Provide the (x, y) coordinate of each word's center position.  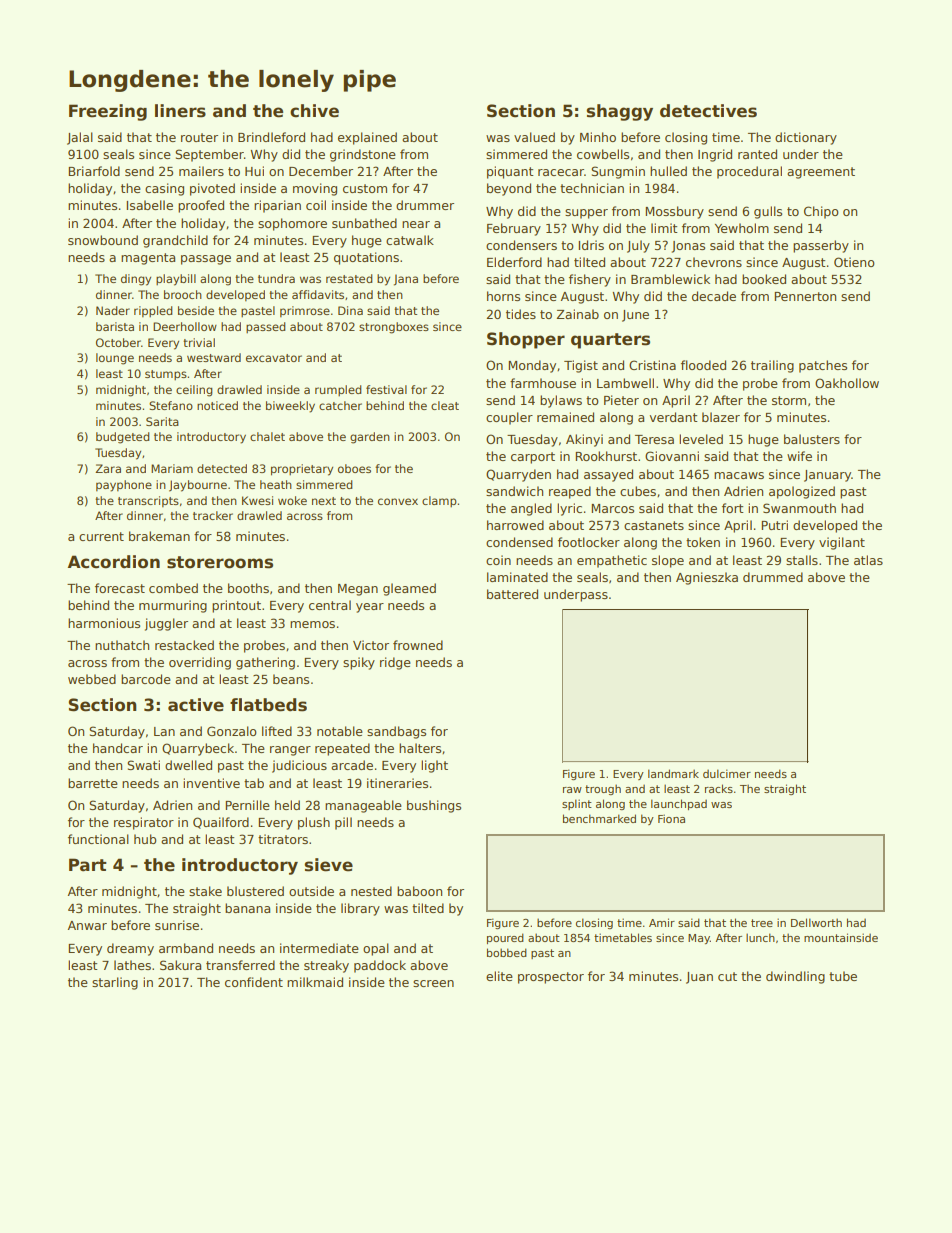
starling (115, 983)
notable (340, 731)
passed (266, 327)
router (199, 137)
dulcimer (727, 773)
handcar (118, 748)
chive (314, 111)
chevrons (714, 262)
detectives (708, 111)
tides (521, 314)
